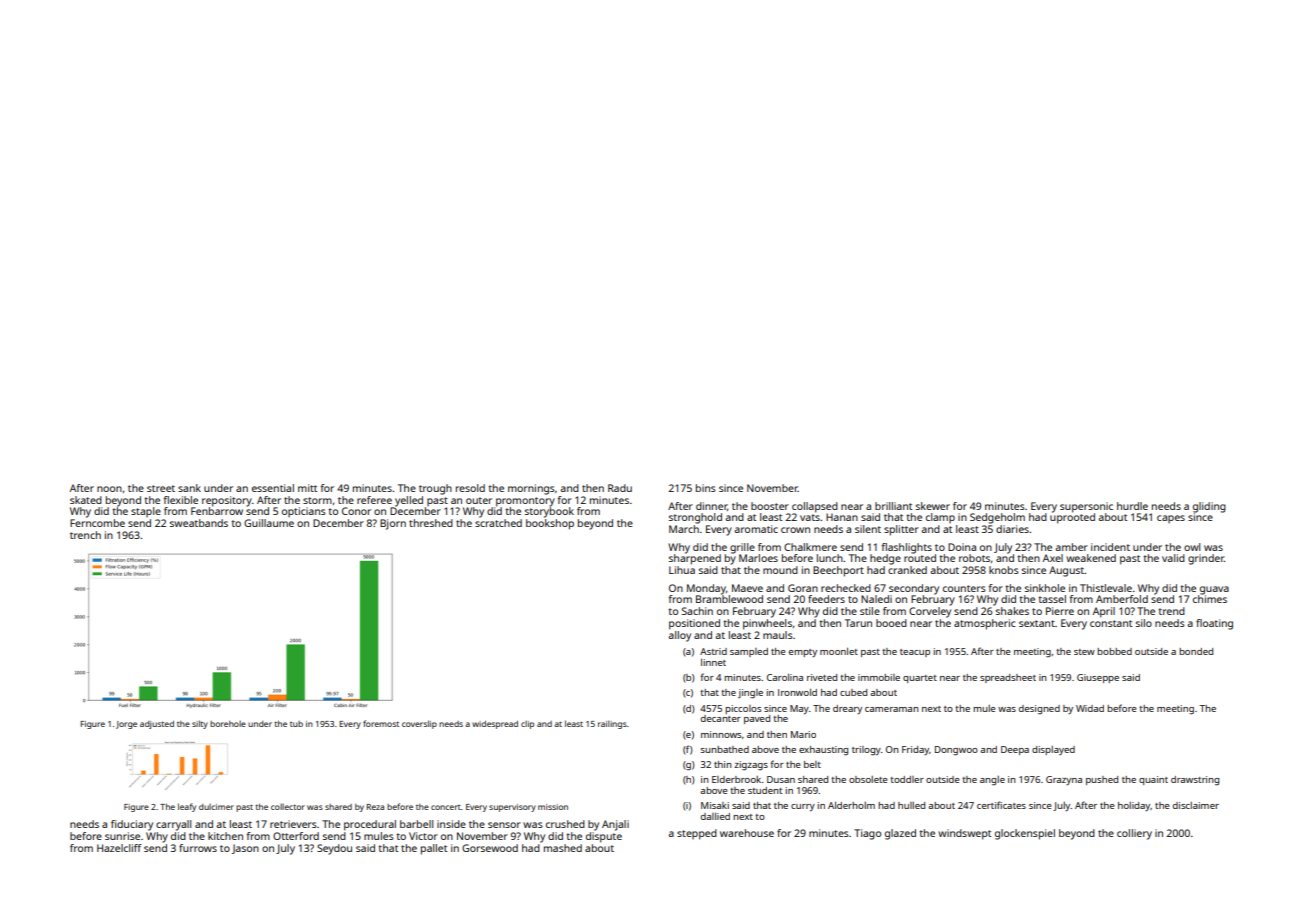 This image has height=924, width=1308. What do you see at coordinates (119, 848) in the image?
I see `Hazelcliff` at bounding box center [119, 848].
